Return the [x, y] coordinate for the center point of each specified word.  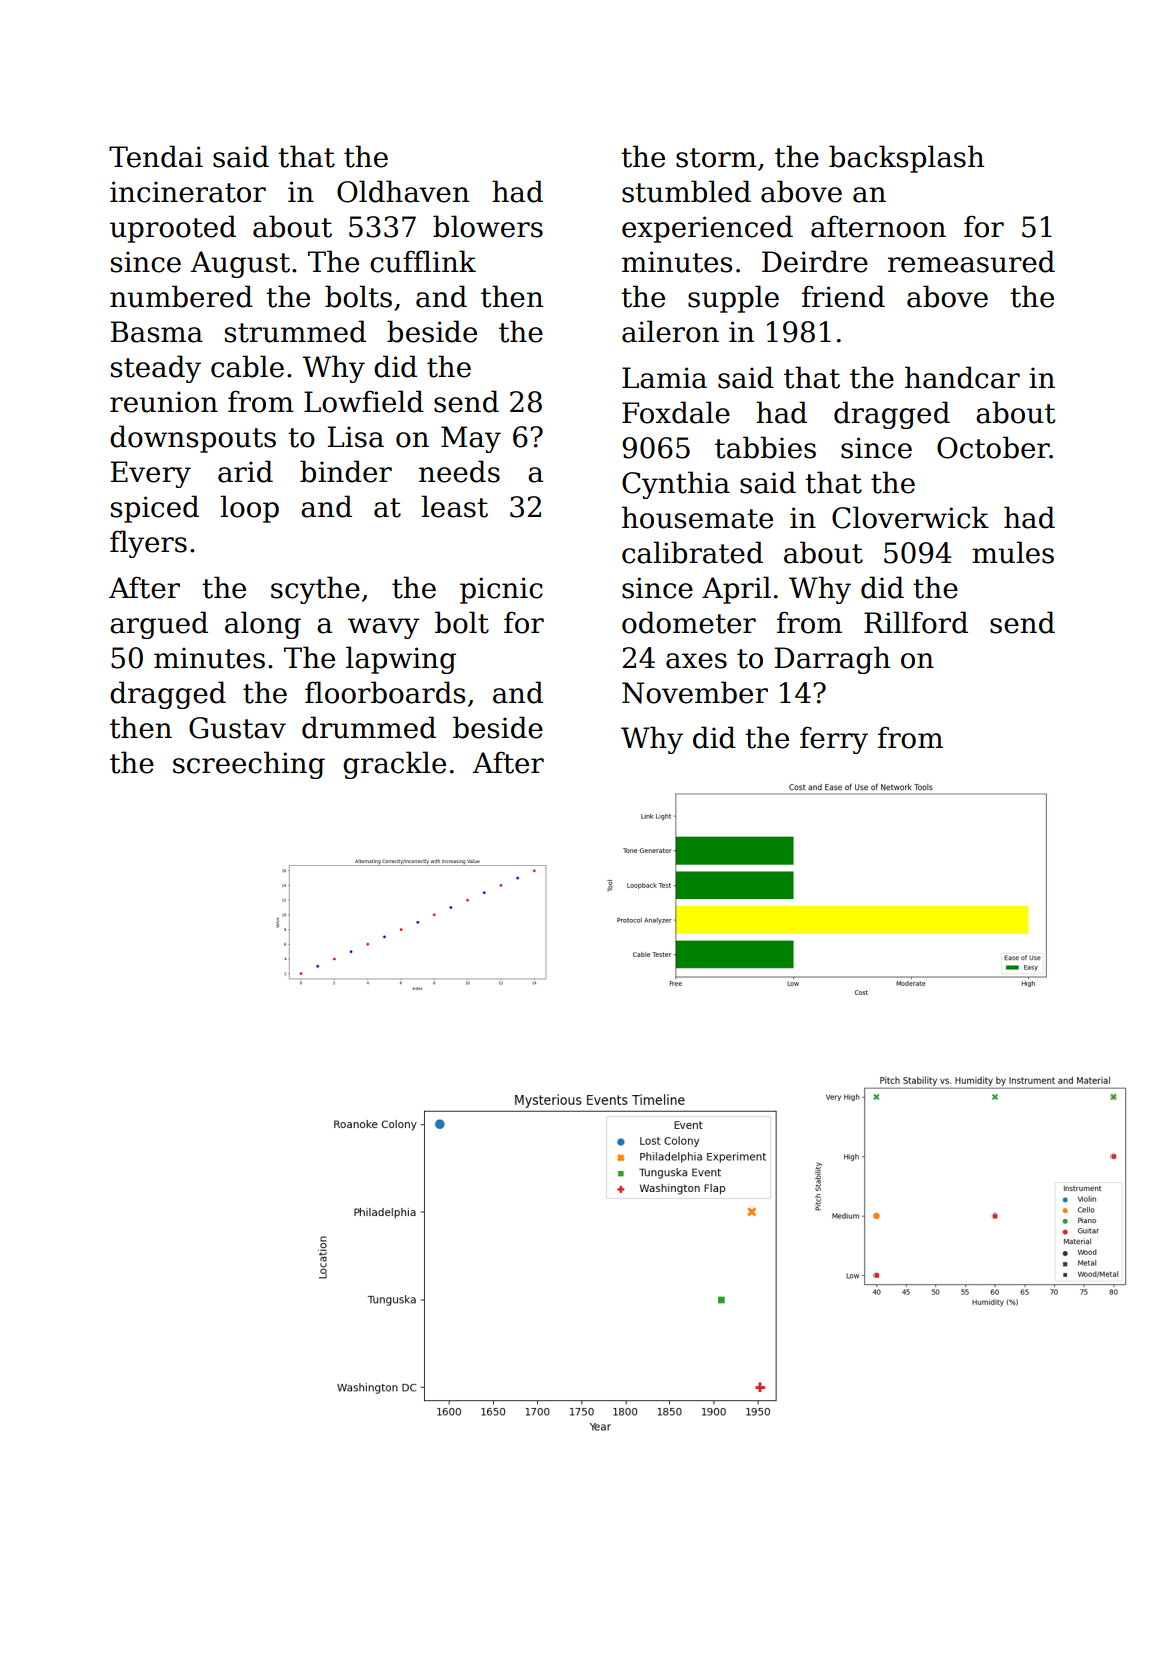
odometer [689, 622]
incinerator [188, 192]
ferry [834, 740]
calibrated [692, 552]
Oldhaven [403, 191]
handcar [962, 377]
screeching [249, 765]
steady [156, 369]
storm [716, 158]
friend [843, 296]
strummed [295, 331]
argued [159, 625]
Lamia [664, 378]
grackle [394, 765]
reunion [164, 402]
